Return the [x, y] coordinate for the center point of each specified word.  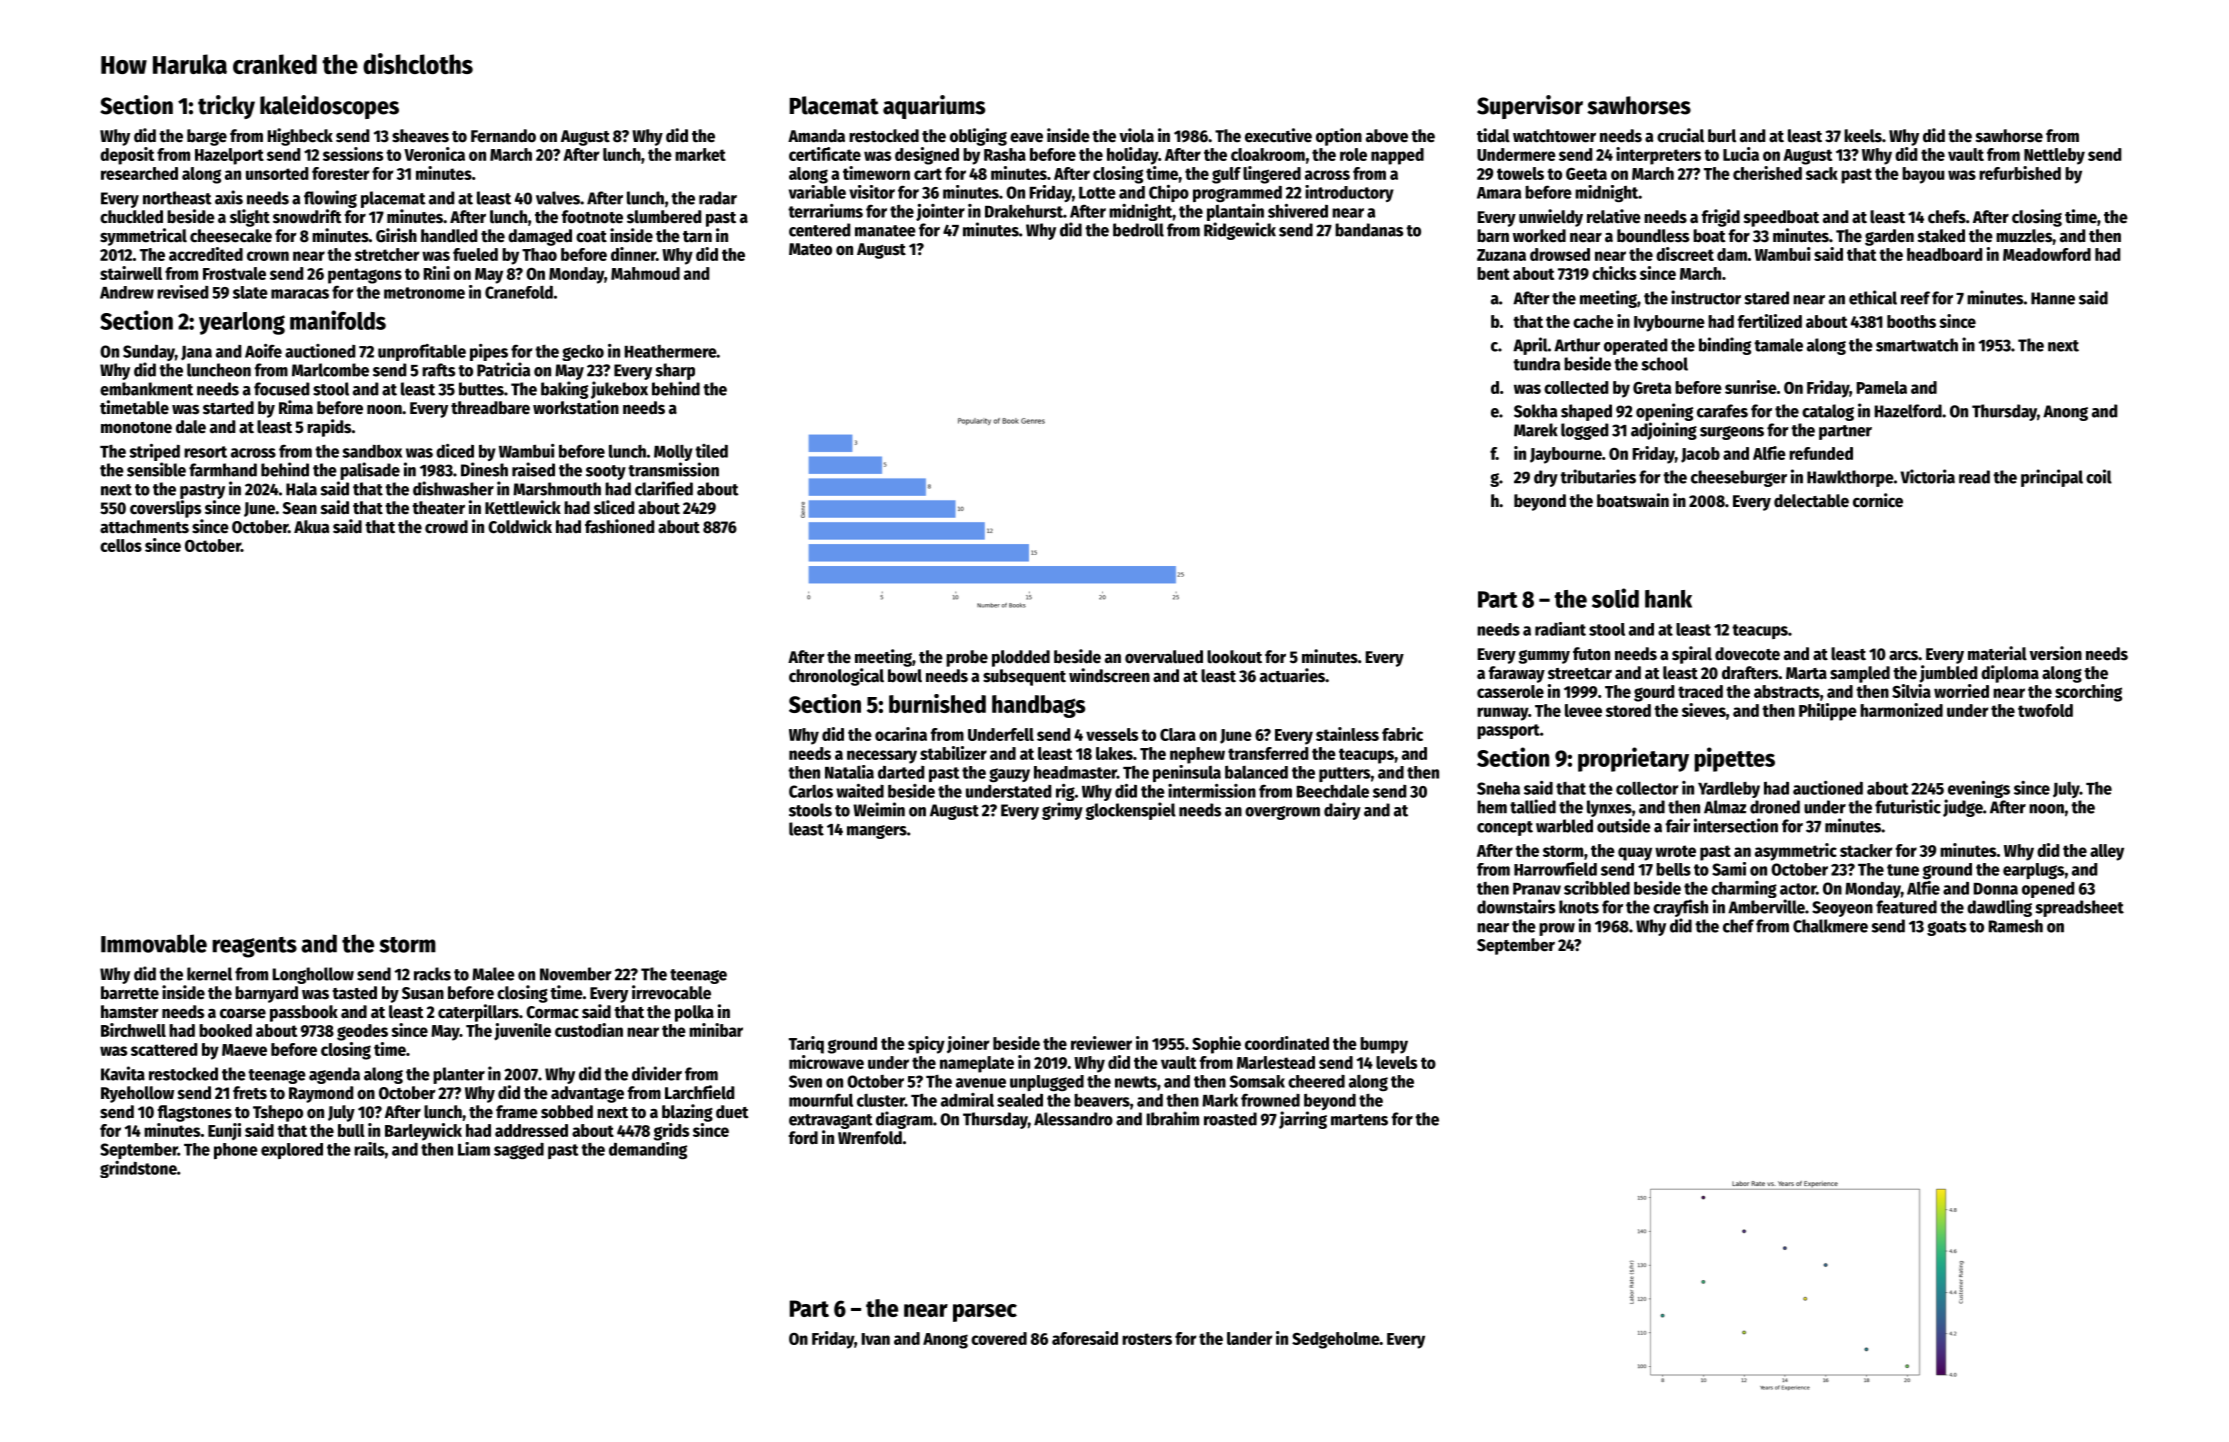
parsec [985, 1313]
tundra [1536, 364]
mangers [877, 832]
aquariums [934, 107]
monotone [136, 428]
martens [1359, 1120]
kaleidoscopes [329, 107]
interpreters [1658, 156]
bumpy [1384, 1045]
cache [1593, 321]
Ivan [876, 1339]
